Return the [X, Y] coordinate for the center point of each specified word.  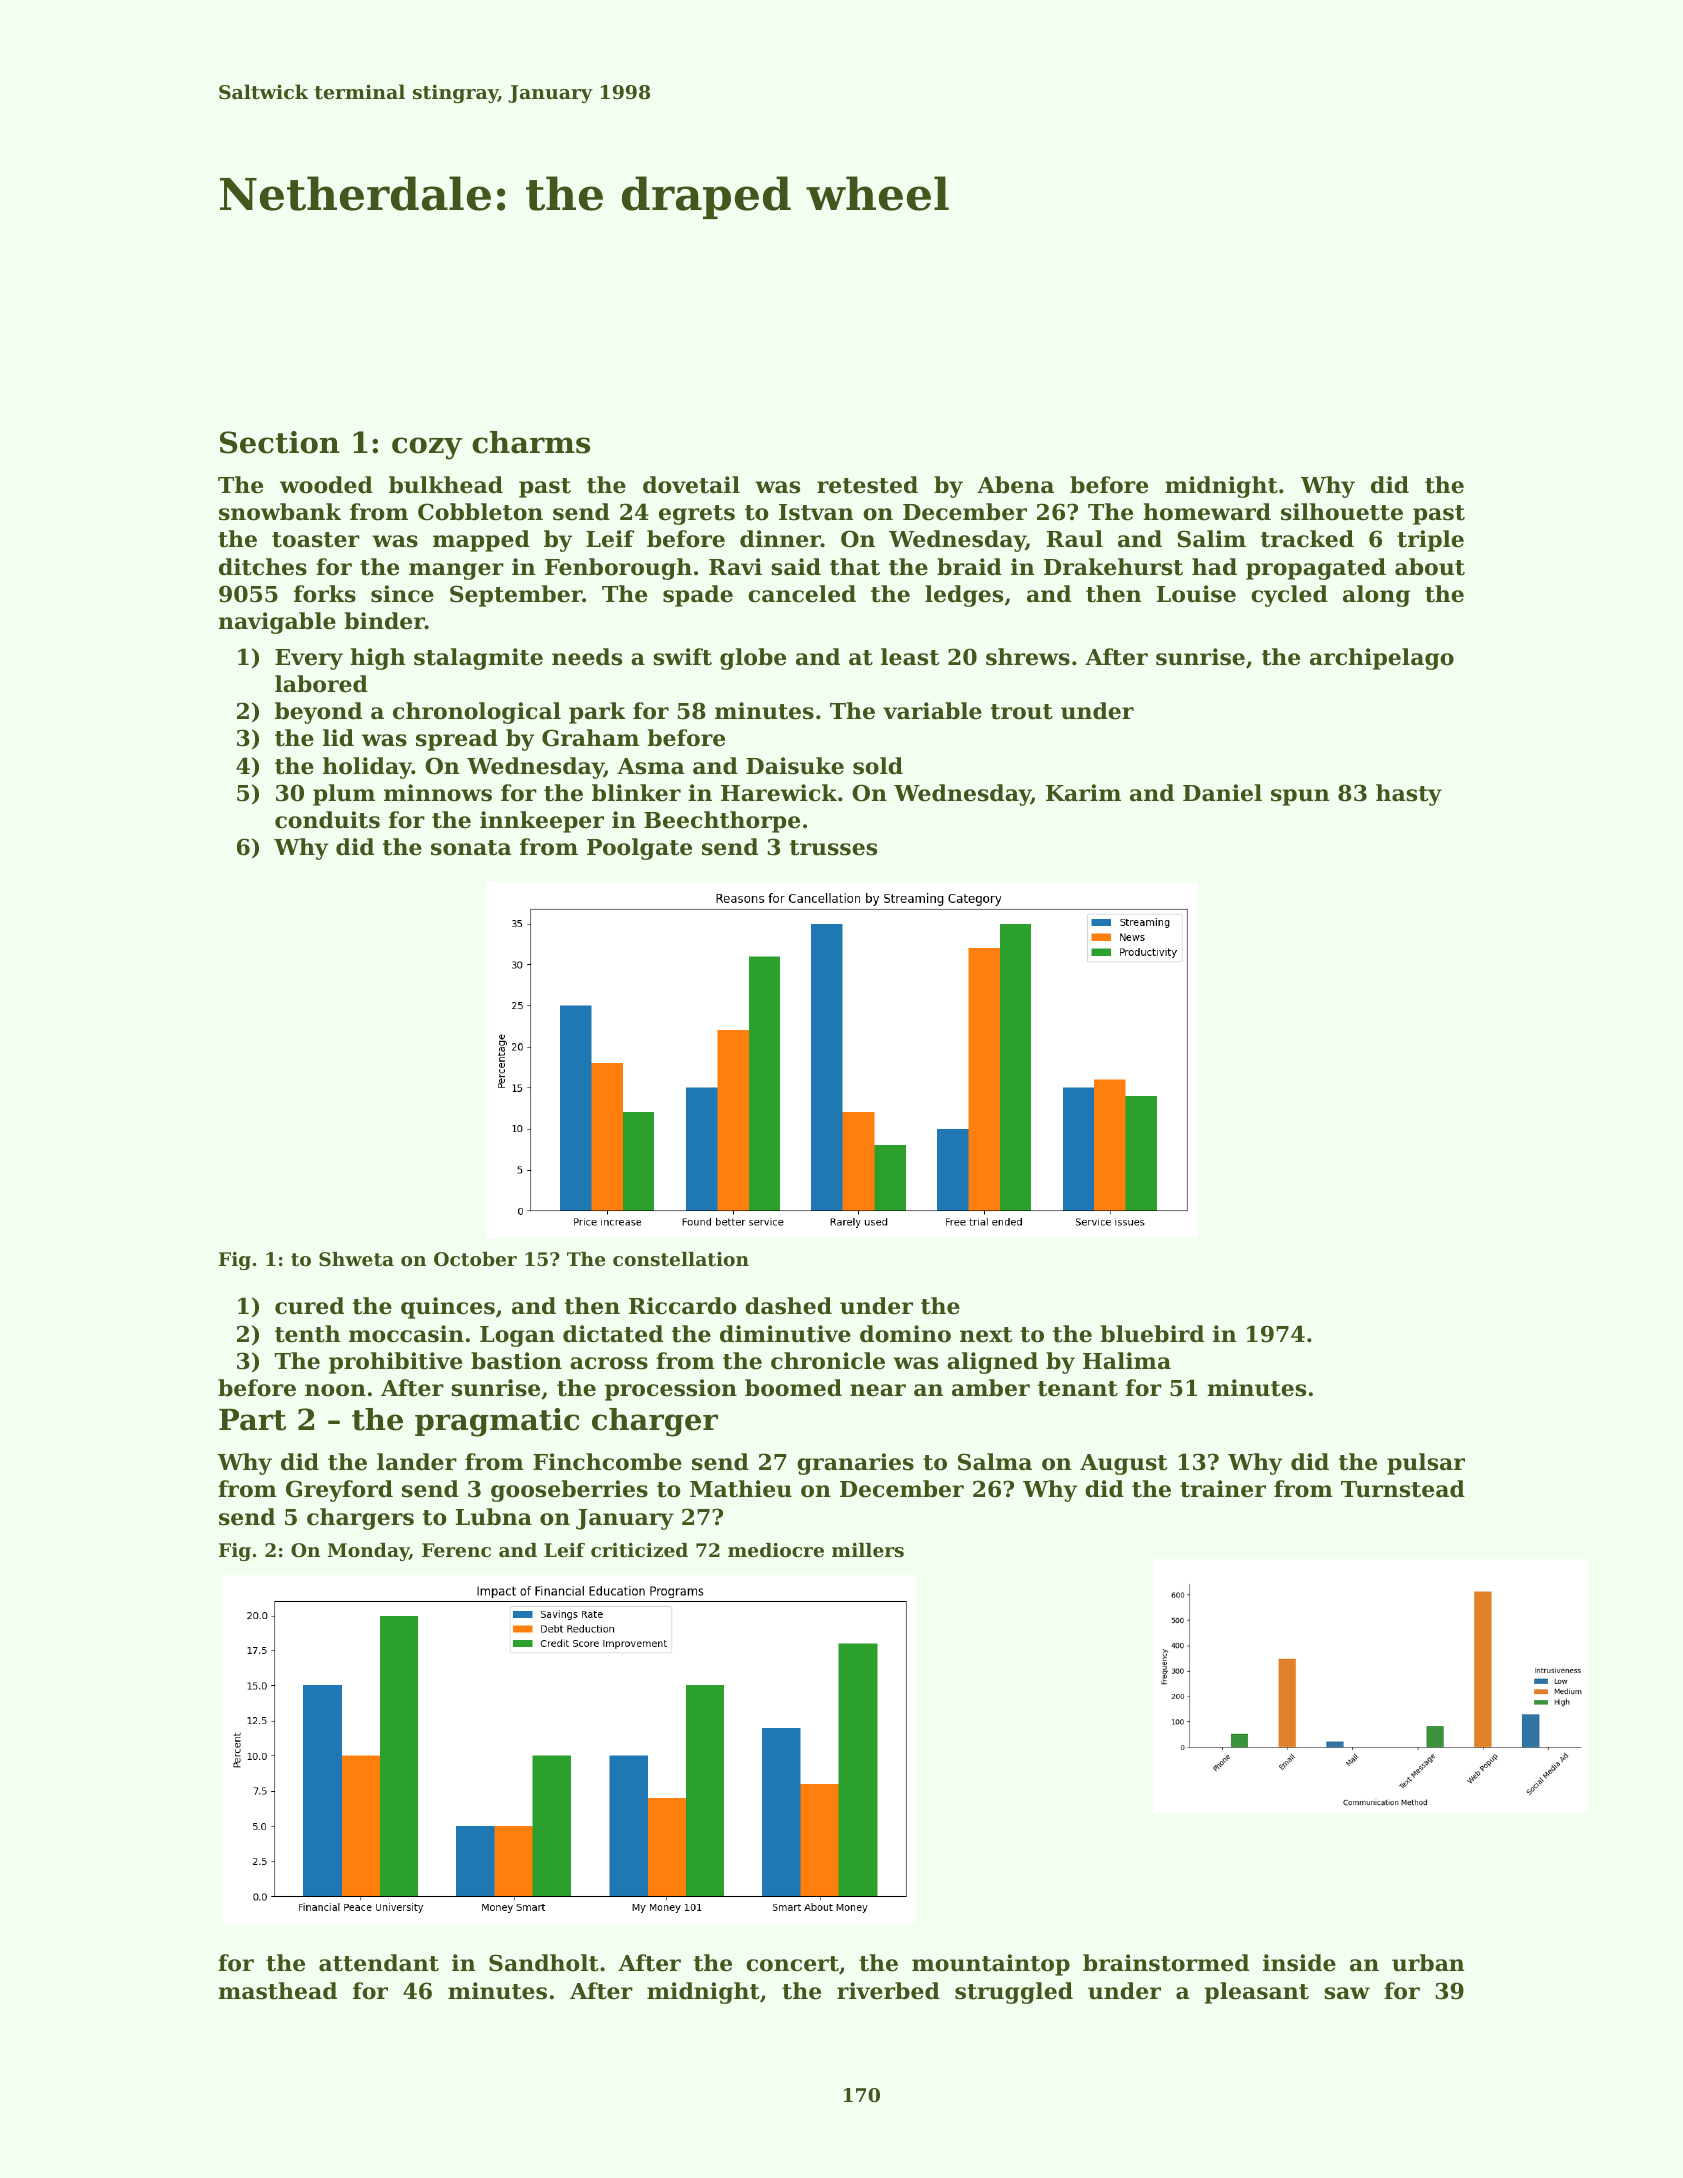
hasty [1409, 795]
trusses [833, 848]
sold [878, 766]
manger [456, 571]
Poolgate [639, 849]
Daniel [1222, 793]
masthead [277, 1991]
